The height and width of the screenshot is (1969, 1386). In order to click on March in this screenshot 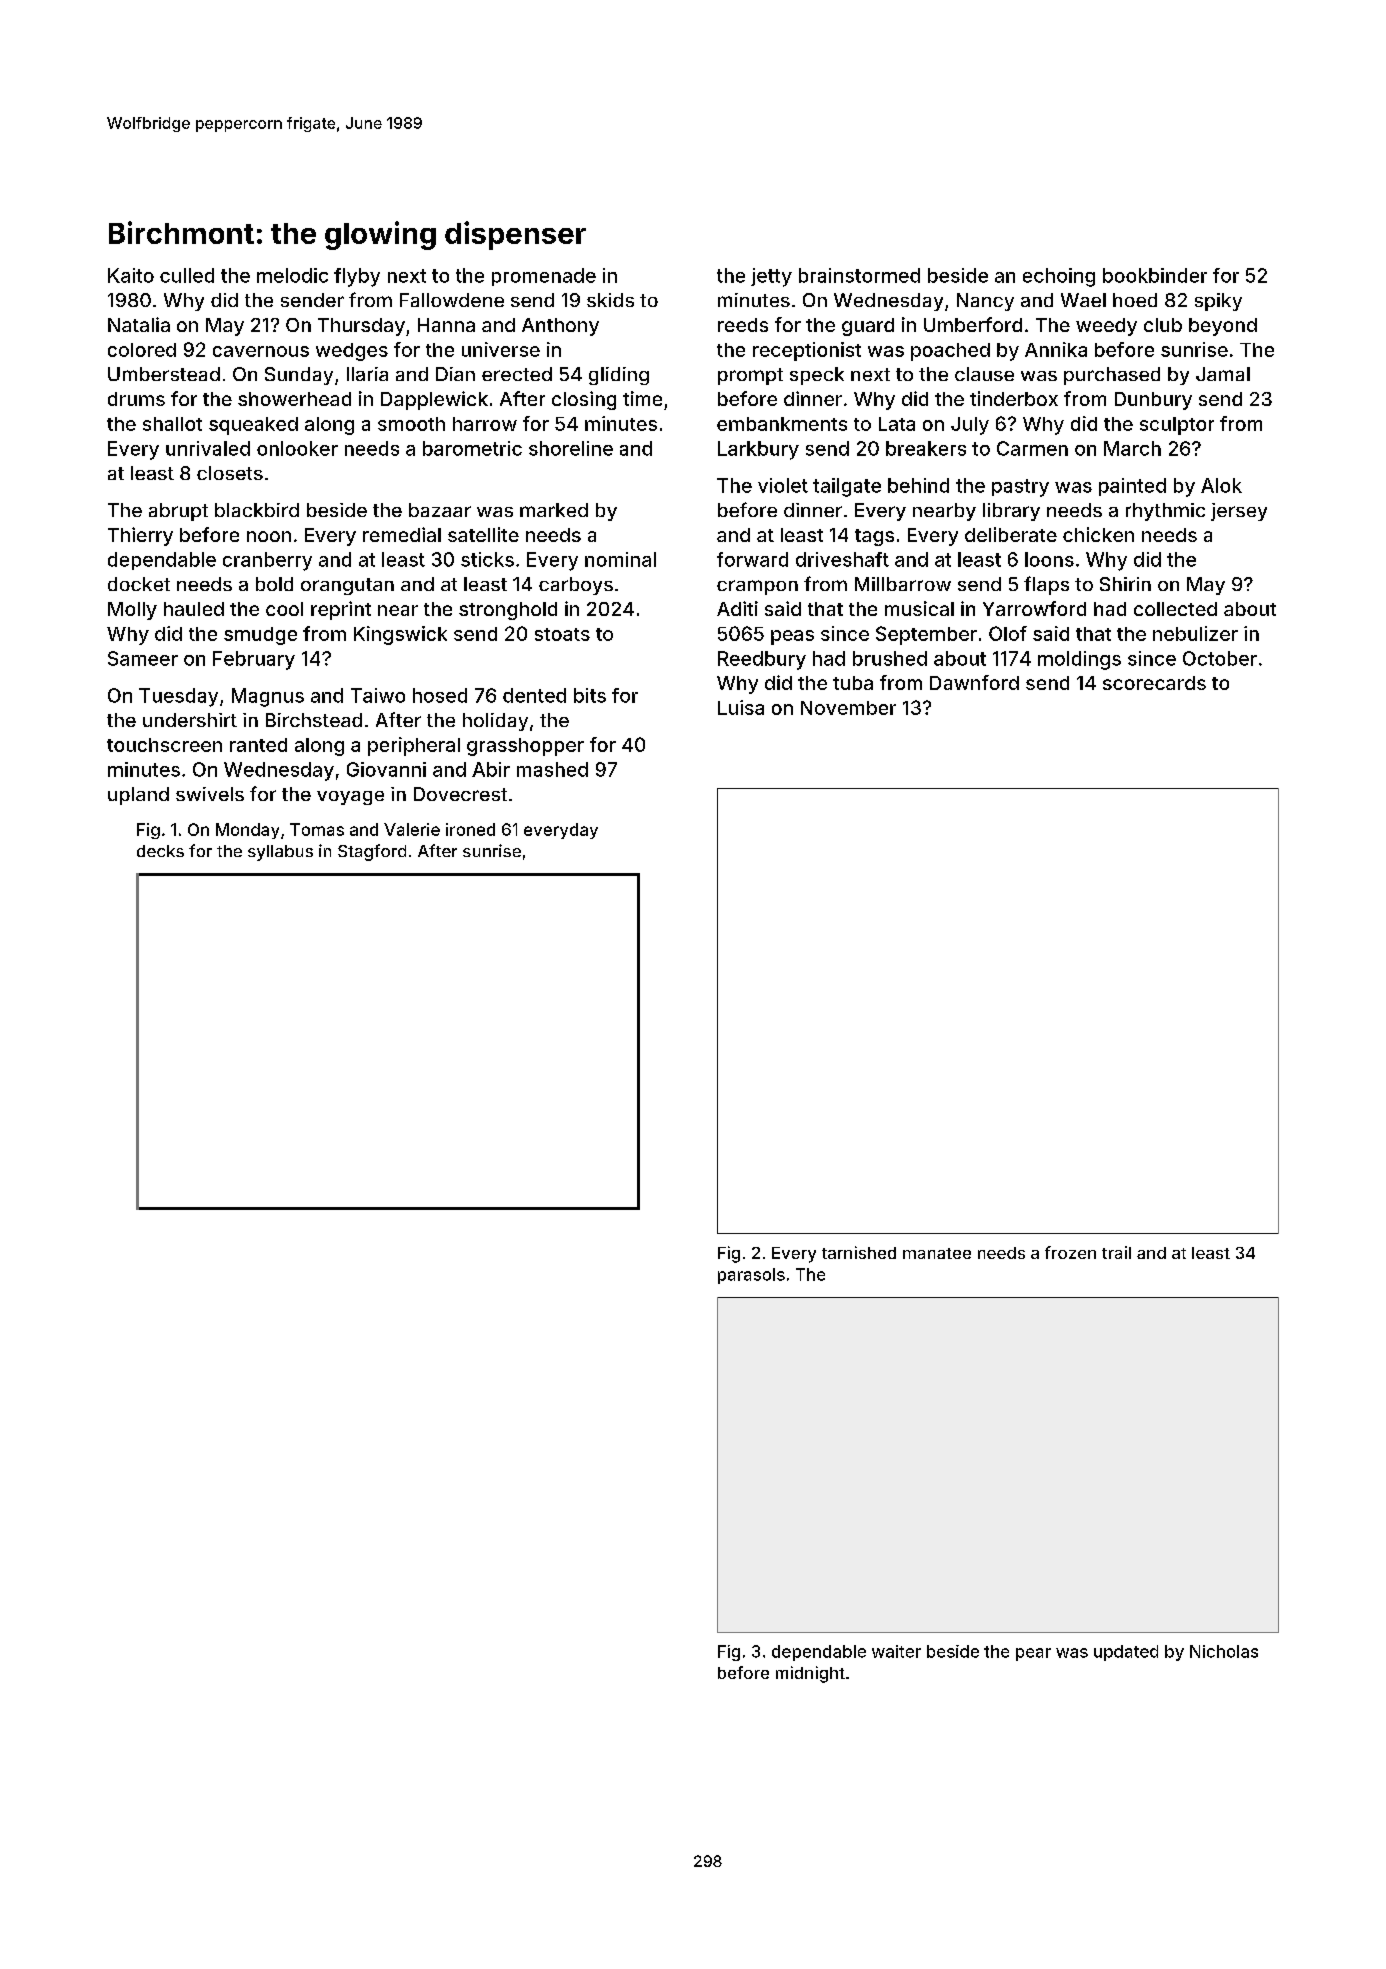, I will do `click(1132, 448)`.
